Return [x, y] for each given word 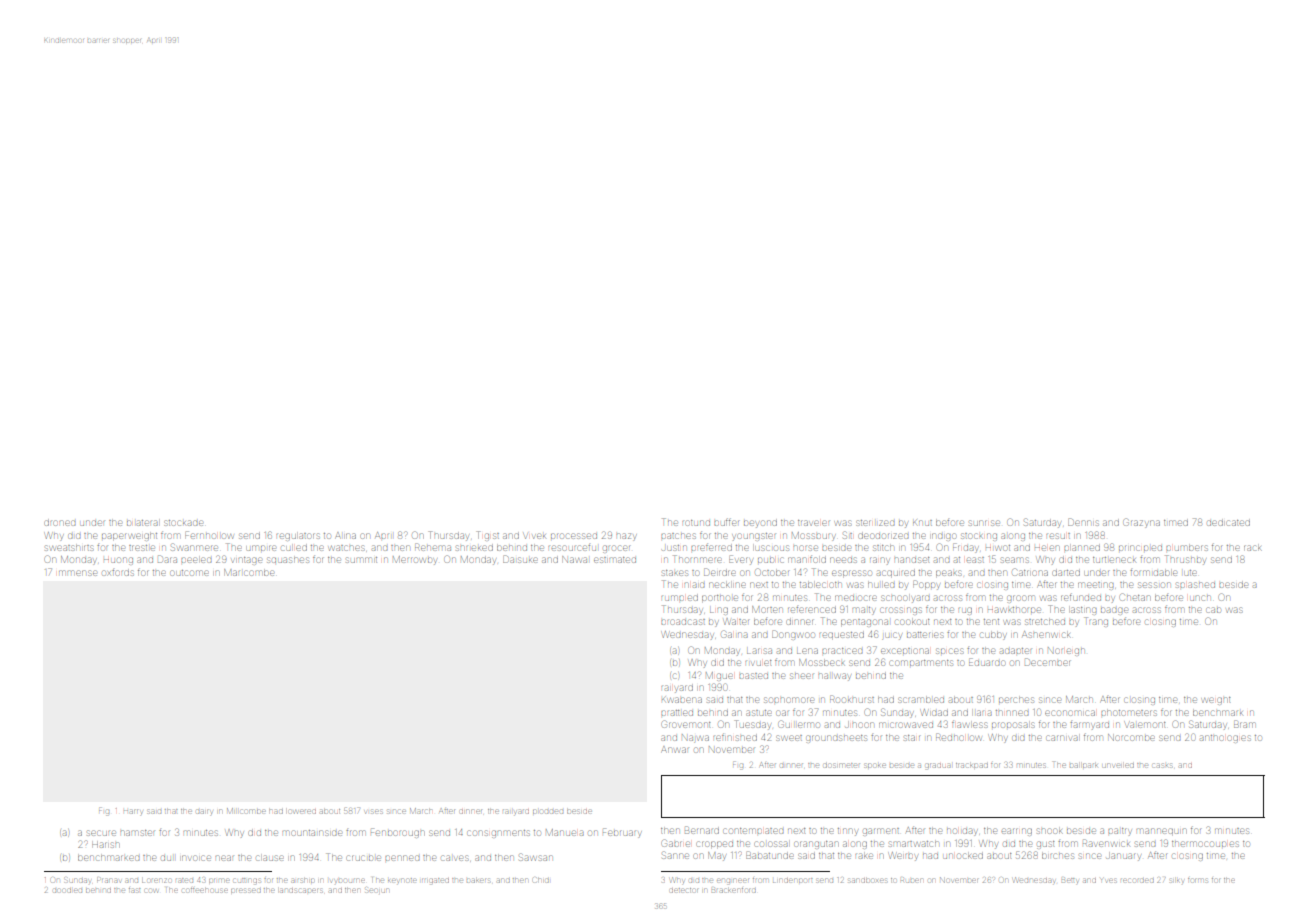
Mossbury [814, 536]
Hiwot [998, 548]
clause [270, 858]
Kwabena [682, 699]
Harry [133, 811]
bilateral [142, 523]
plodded [548, 811]
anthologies [1225, 738]
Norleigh [1066, 651]
